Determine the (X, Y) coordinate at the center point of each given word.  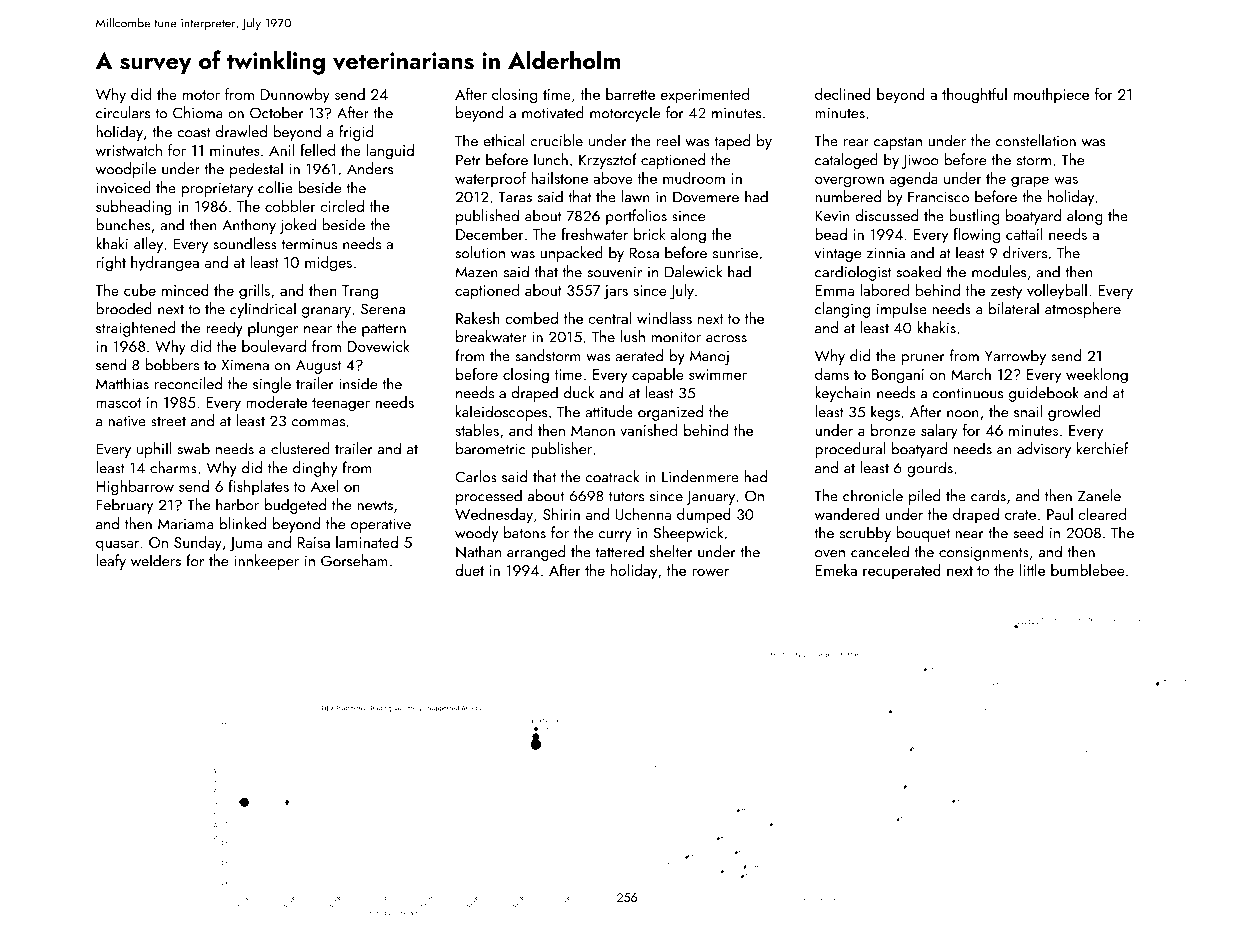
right (111, 264)
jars (616, 292)
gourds (930, 469)
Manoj (709, 357)
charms (173, 467)
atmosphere (1083, 310)
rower (710, 572)
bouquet (923, 534)
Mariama (185, 524)
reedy (224, 329)
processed (489, 497)
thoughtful (974, 96)
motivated (553, 112)
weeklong (1097, 376)
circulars (123, 112)
